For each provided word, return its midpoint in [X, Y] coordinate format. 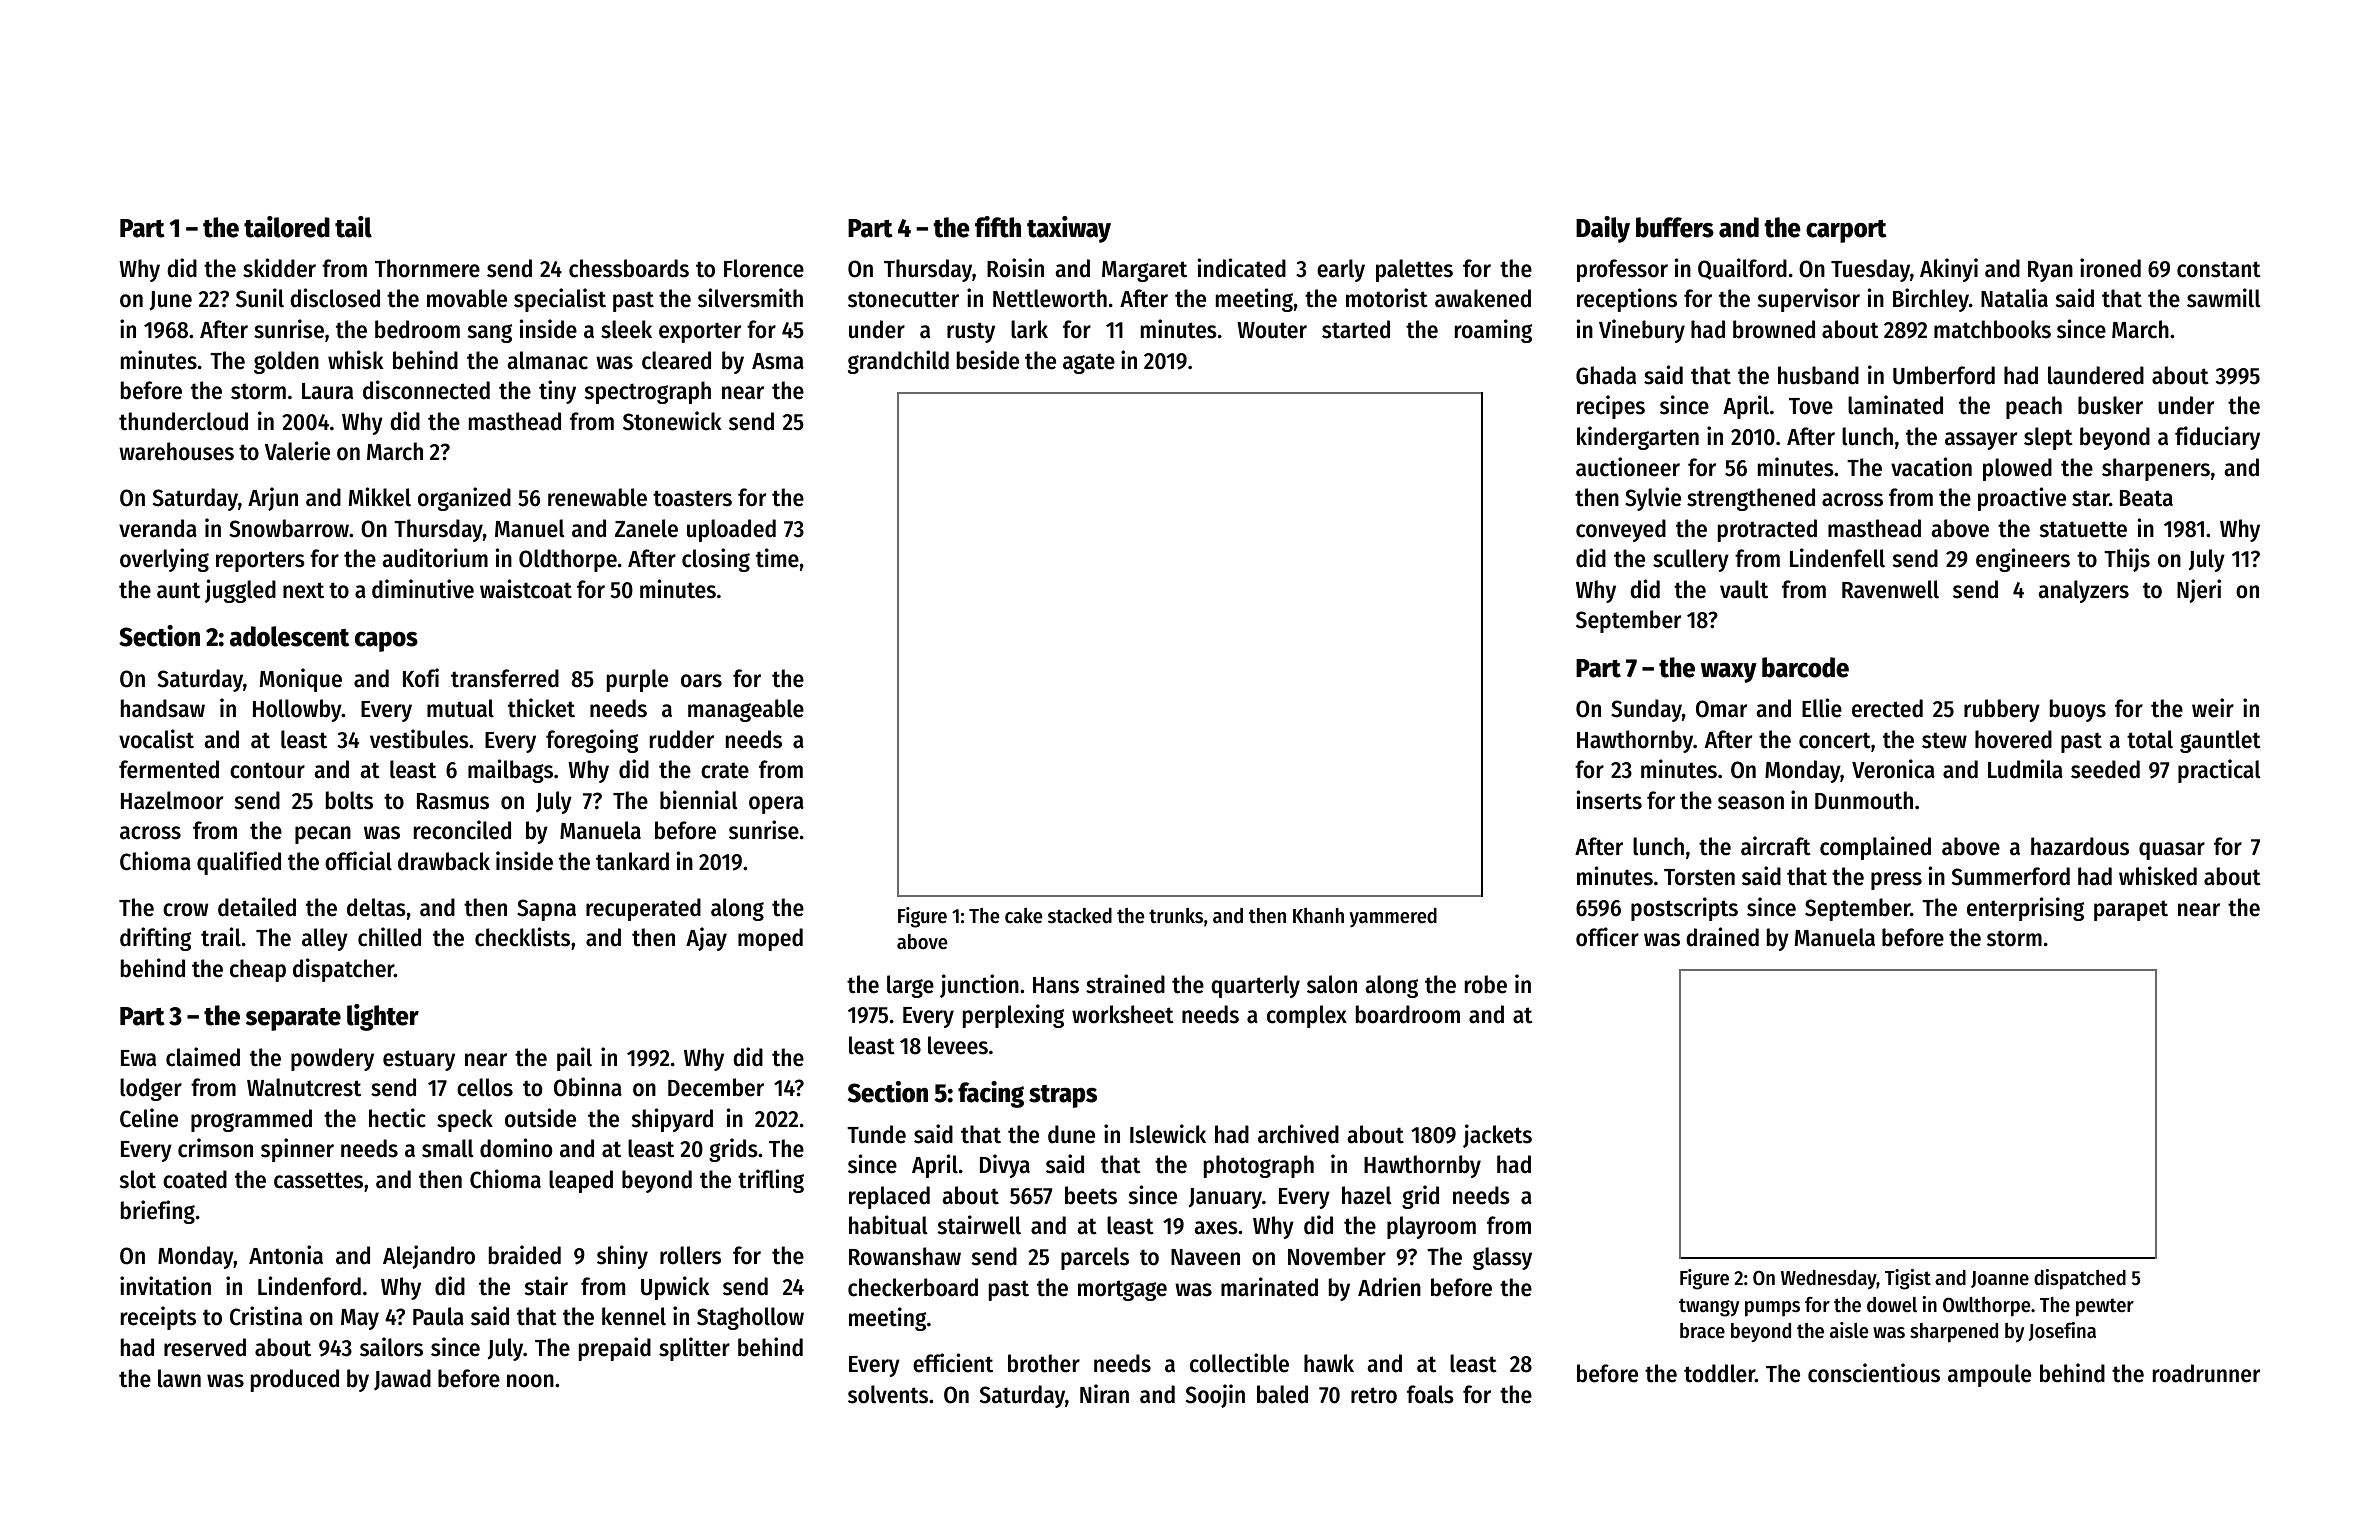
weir [2213, 708]
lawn [179, 1378]
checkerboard [913, 1287]
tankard [632, 861]
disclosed [335, 298]
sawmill [2224, 298]
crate [725, 770]
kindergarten [1638, 438]
